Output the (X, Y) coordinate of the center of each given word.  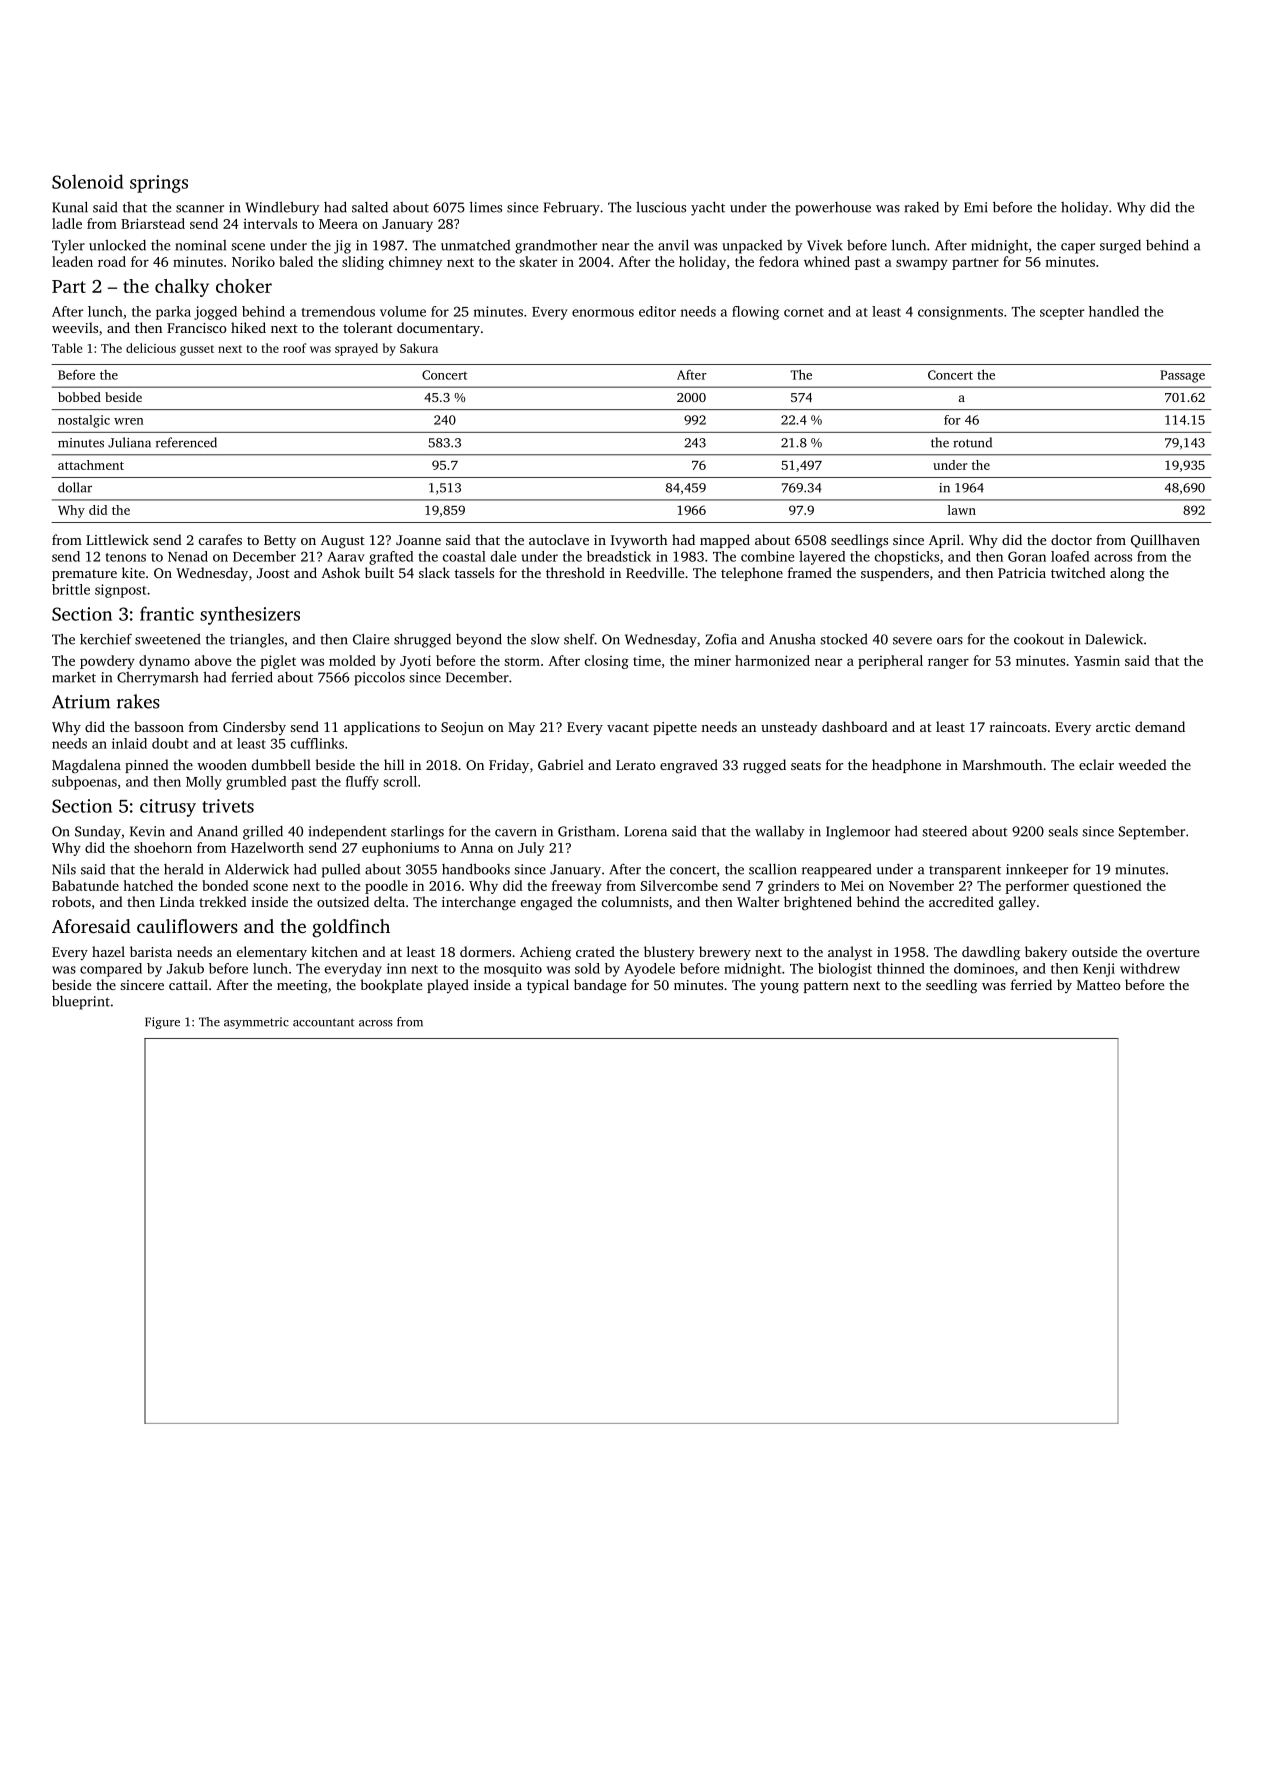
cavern (516, 833)
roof (295, 348)
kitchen (334, 951)
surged (1120, 247)
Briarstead (153, 223)
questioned (1107, 887)
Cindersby (254, 728)
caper (1078, 248)
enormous (603, 313)
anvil (673, 245)
